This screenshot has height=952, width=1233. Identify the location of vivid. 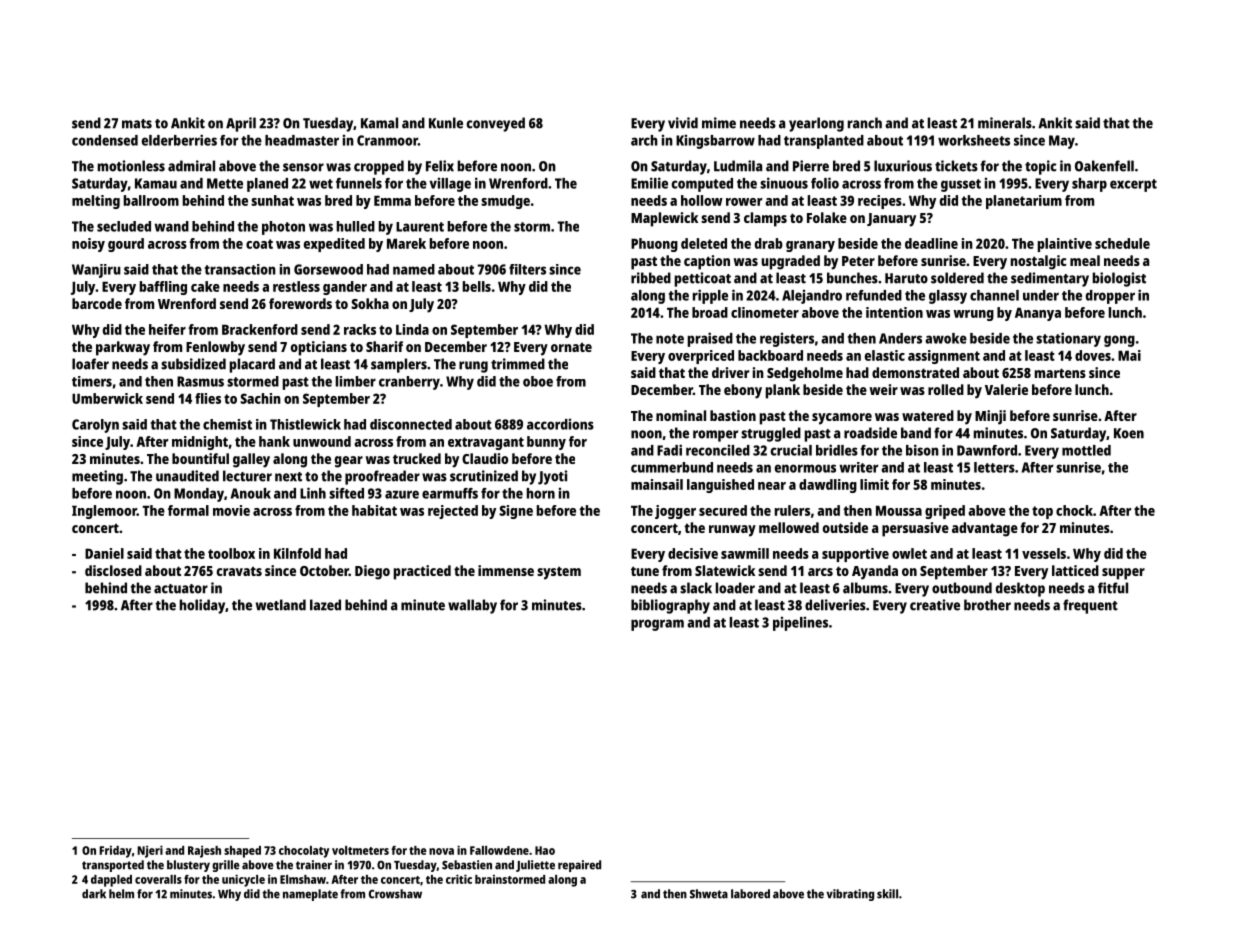
(683, 123).
